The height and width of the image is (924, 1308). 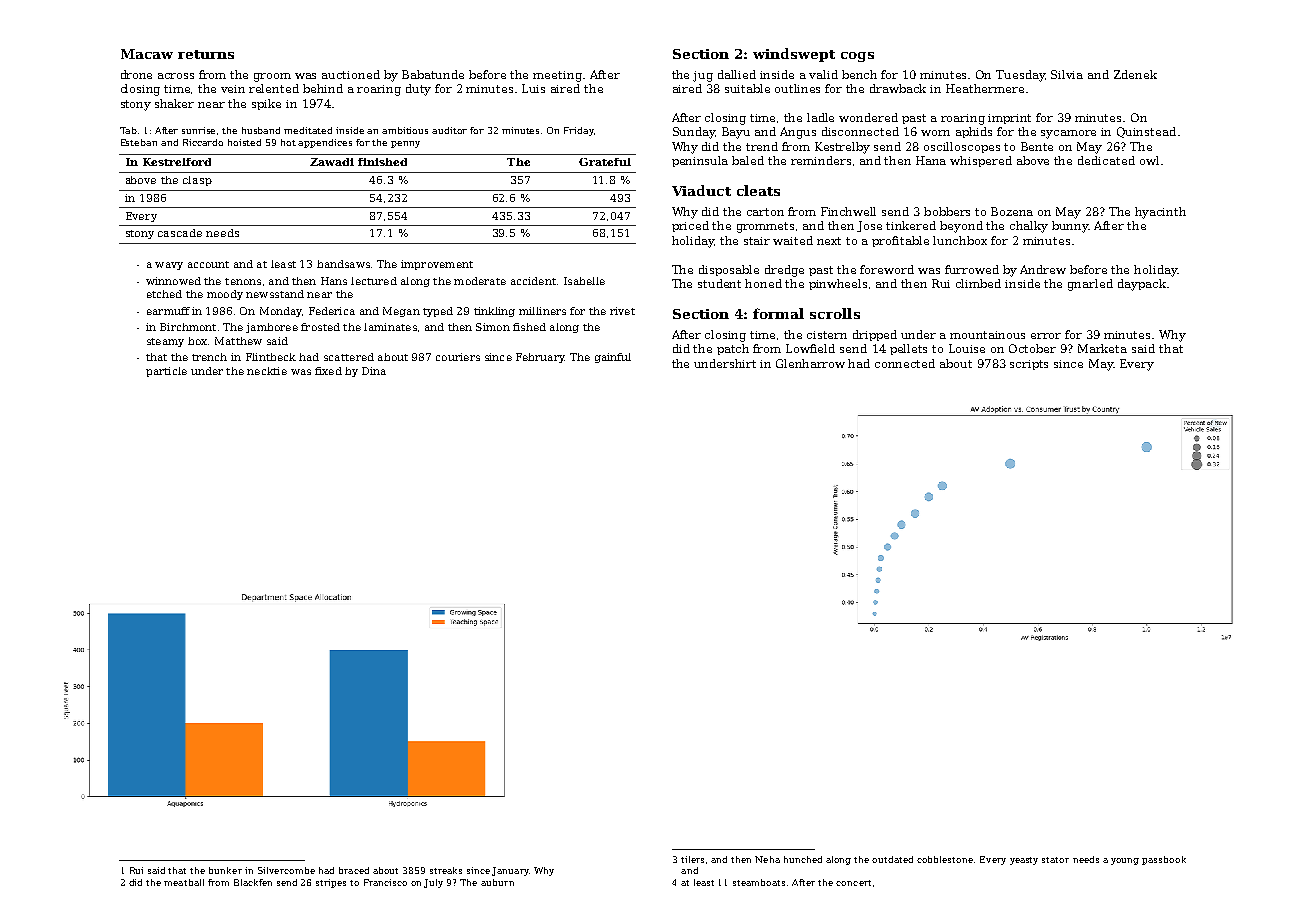 What do you see at coordinates (757, 241) in the image?
I see `stair` at bounding box center [757, 241].
